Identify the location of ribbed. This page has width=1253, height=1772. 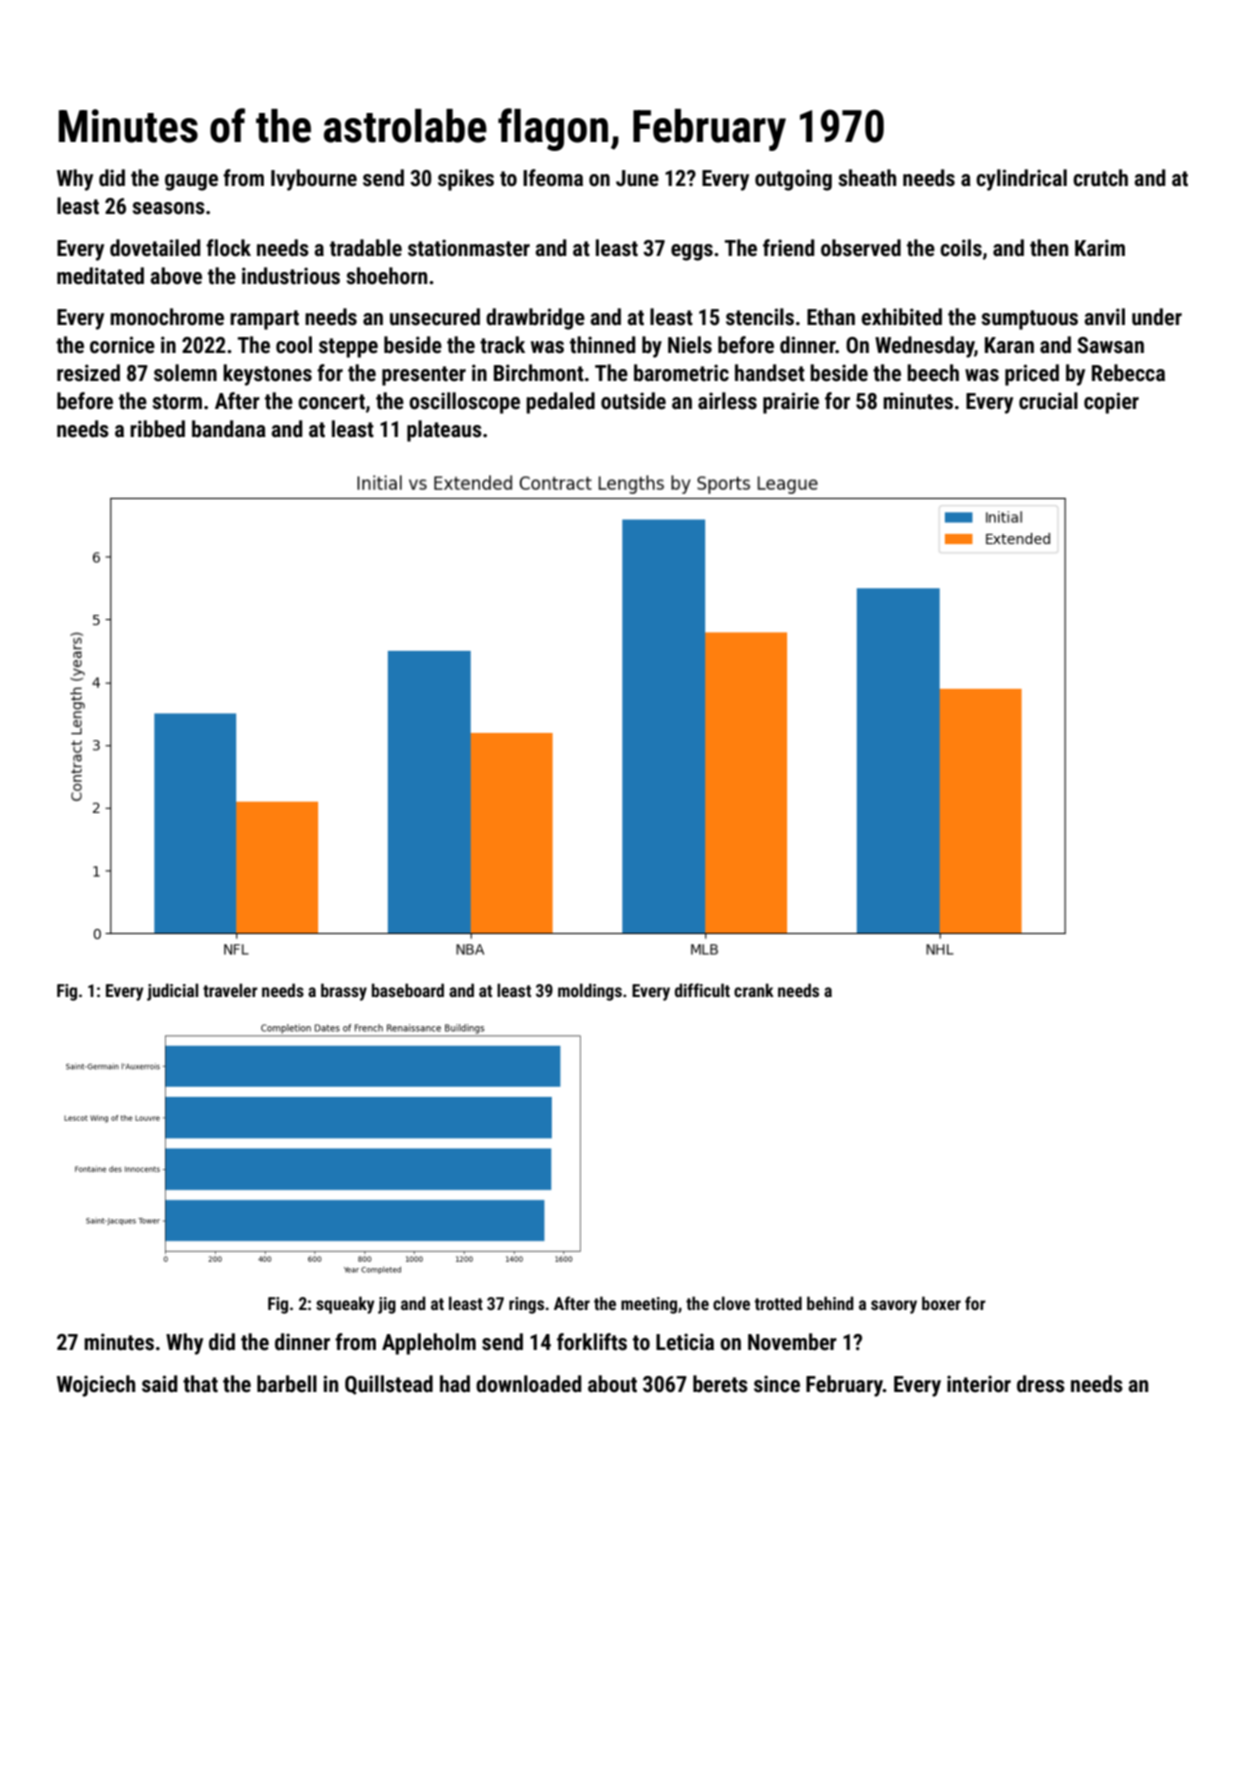
(157, 429).
